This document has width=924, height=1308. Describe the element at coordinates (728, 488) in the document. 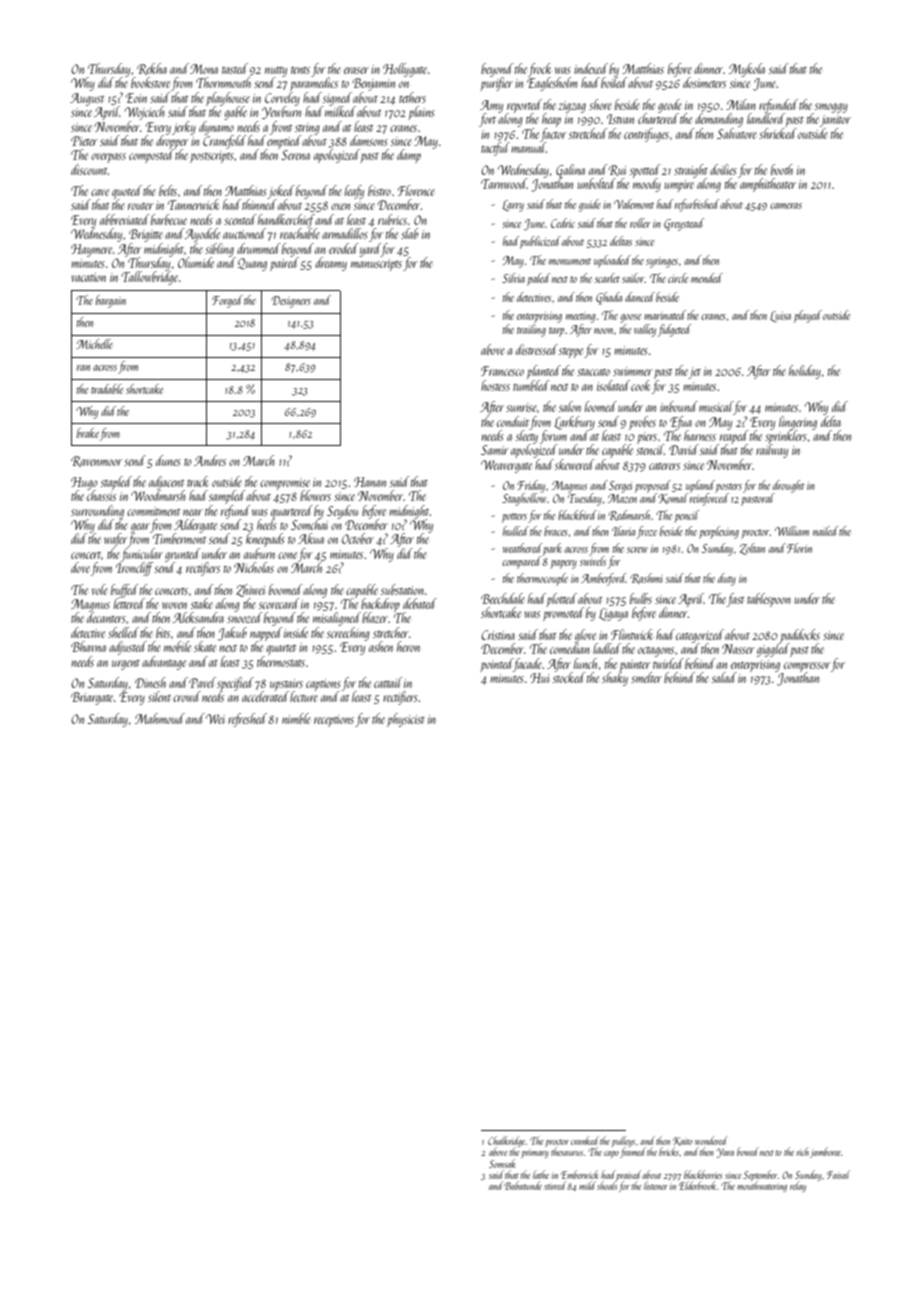

I see `posters` at that location.
